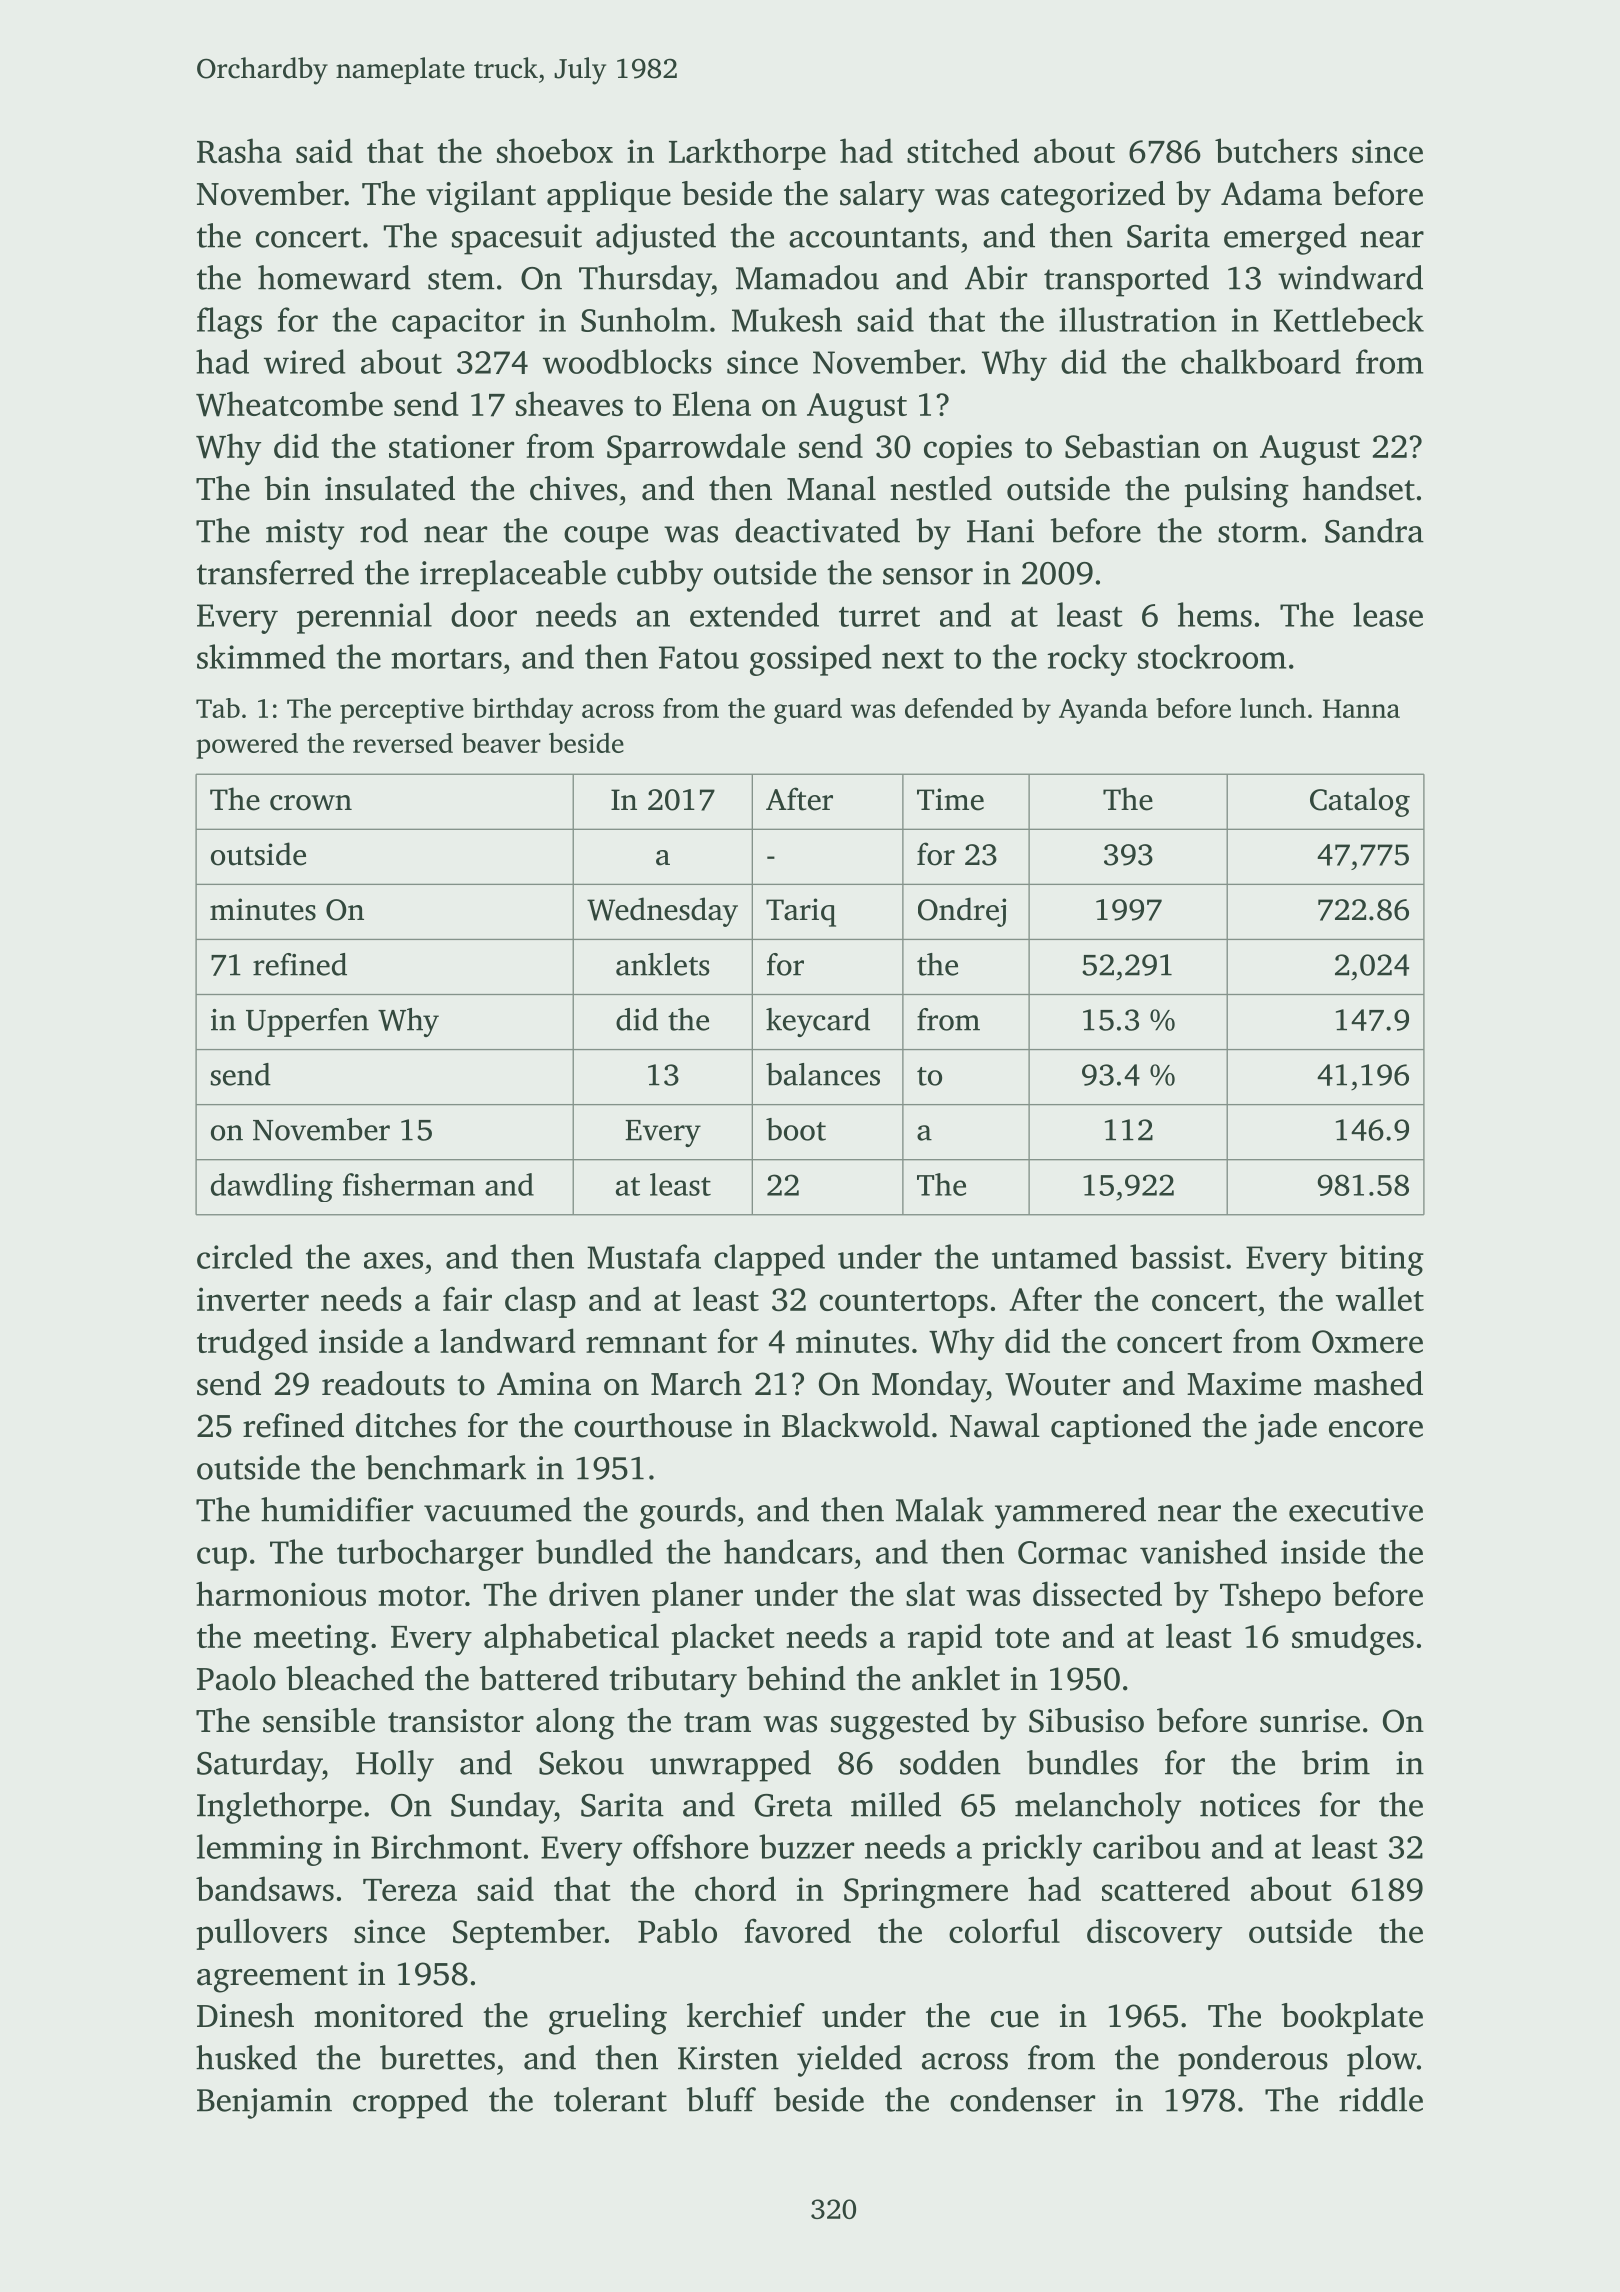  Describe the element at coordinates (1360, 802) in the page. I see `Catalog` at that location.
